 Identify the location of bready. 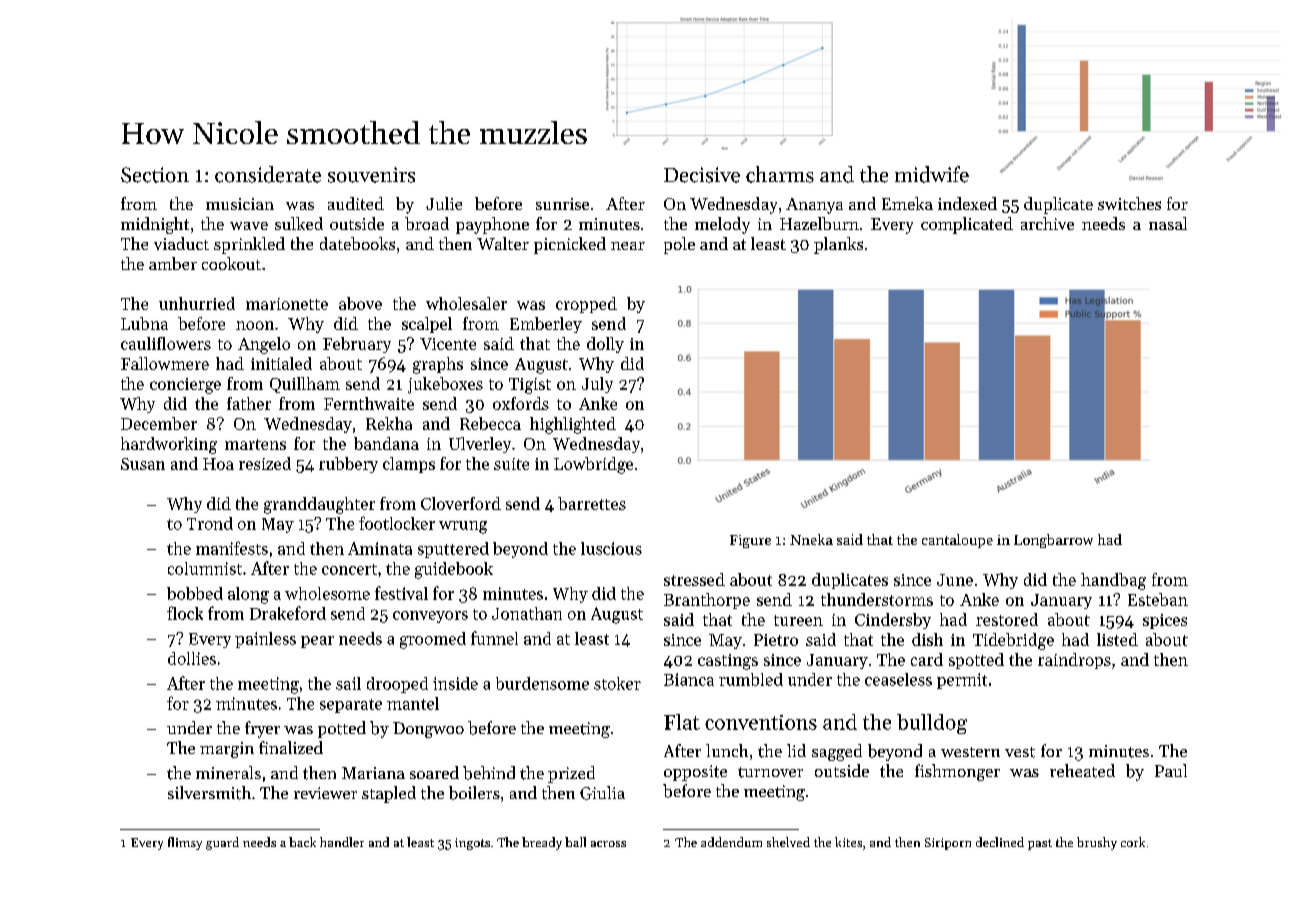
(542, 843).
